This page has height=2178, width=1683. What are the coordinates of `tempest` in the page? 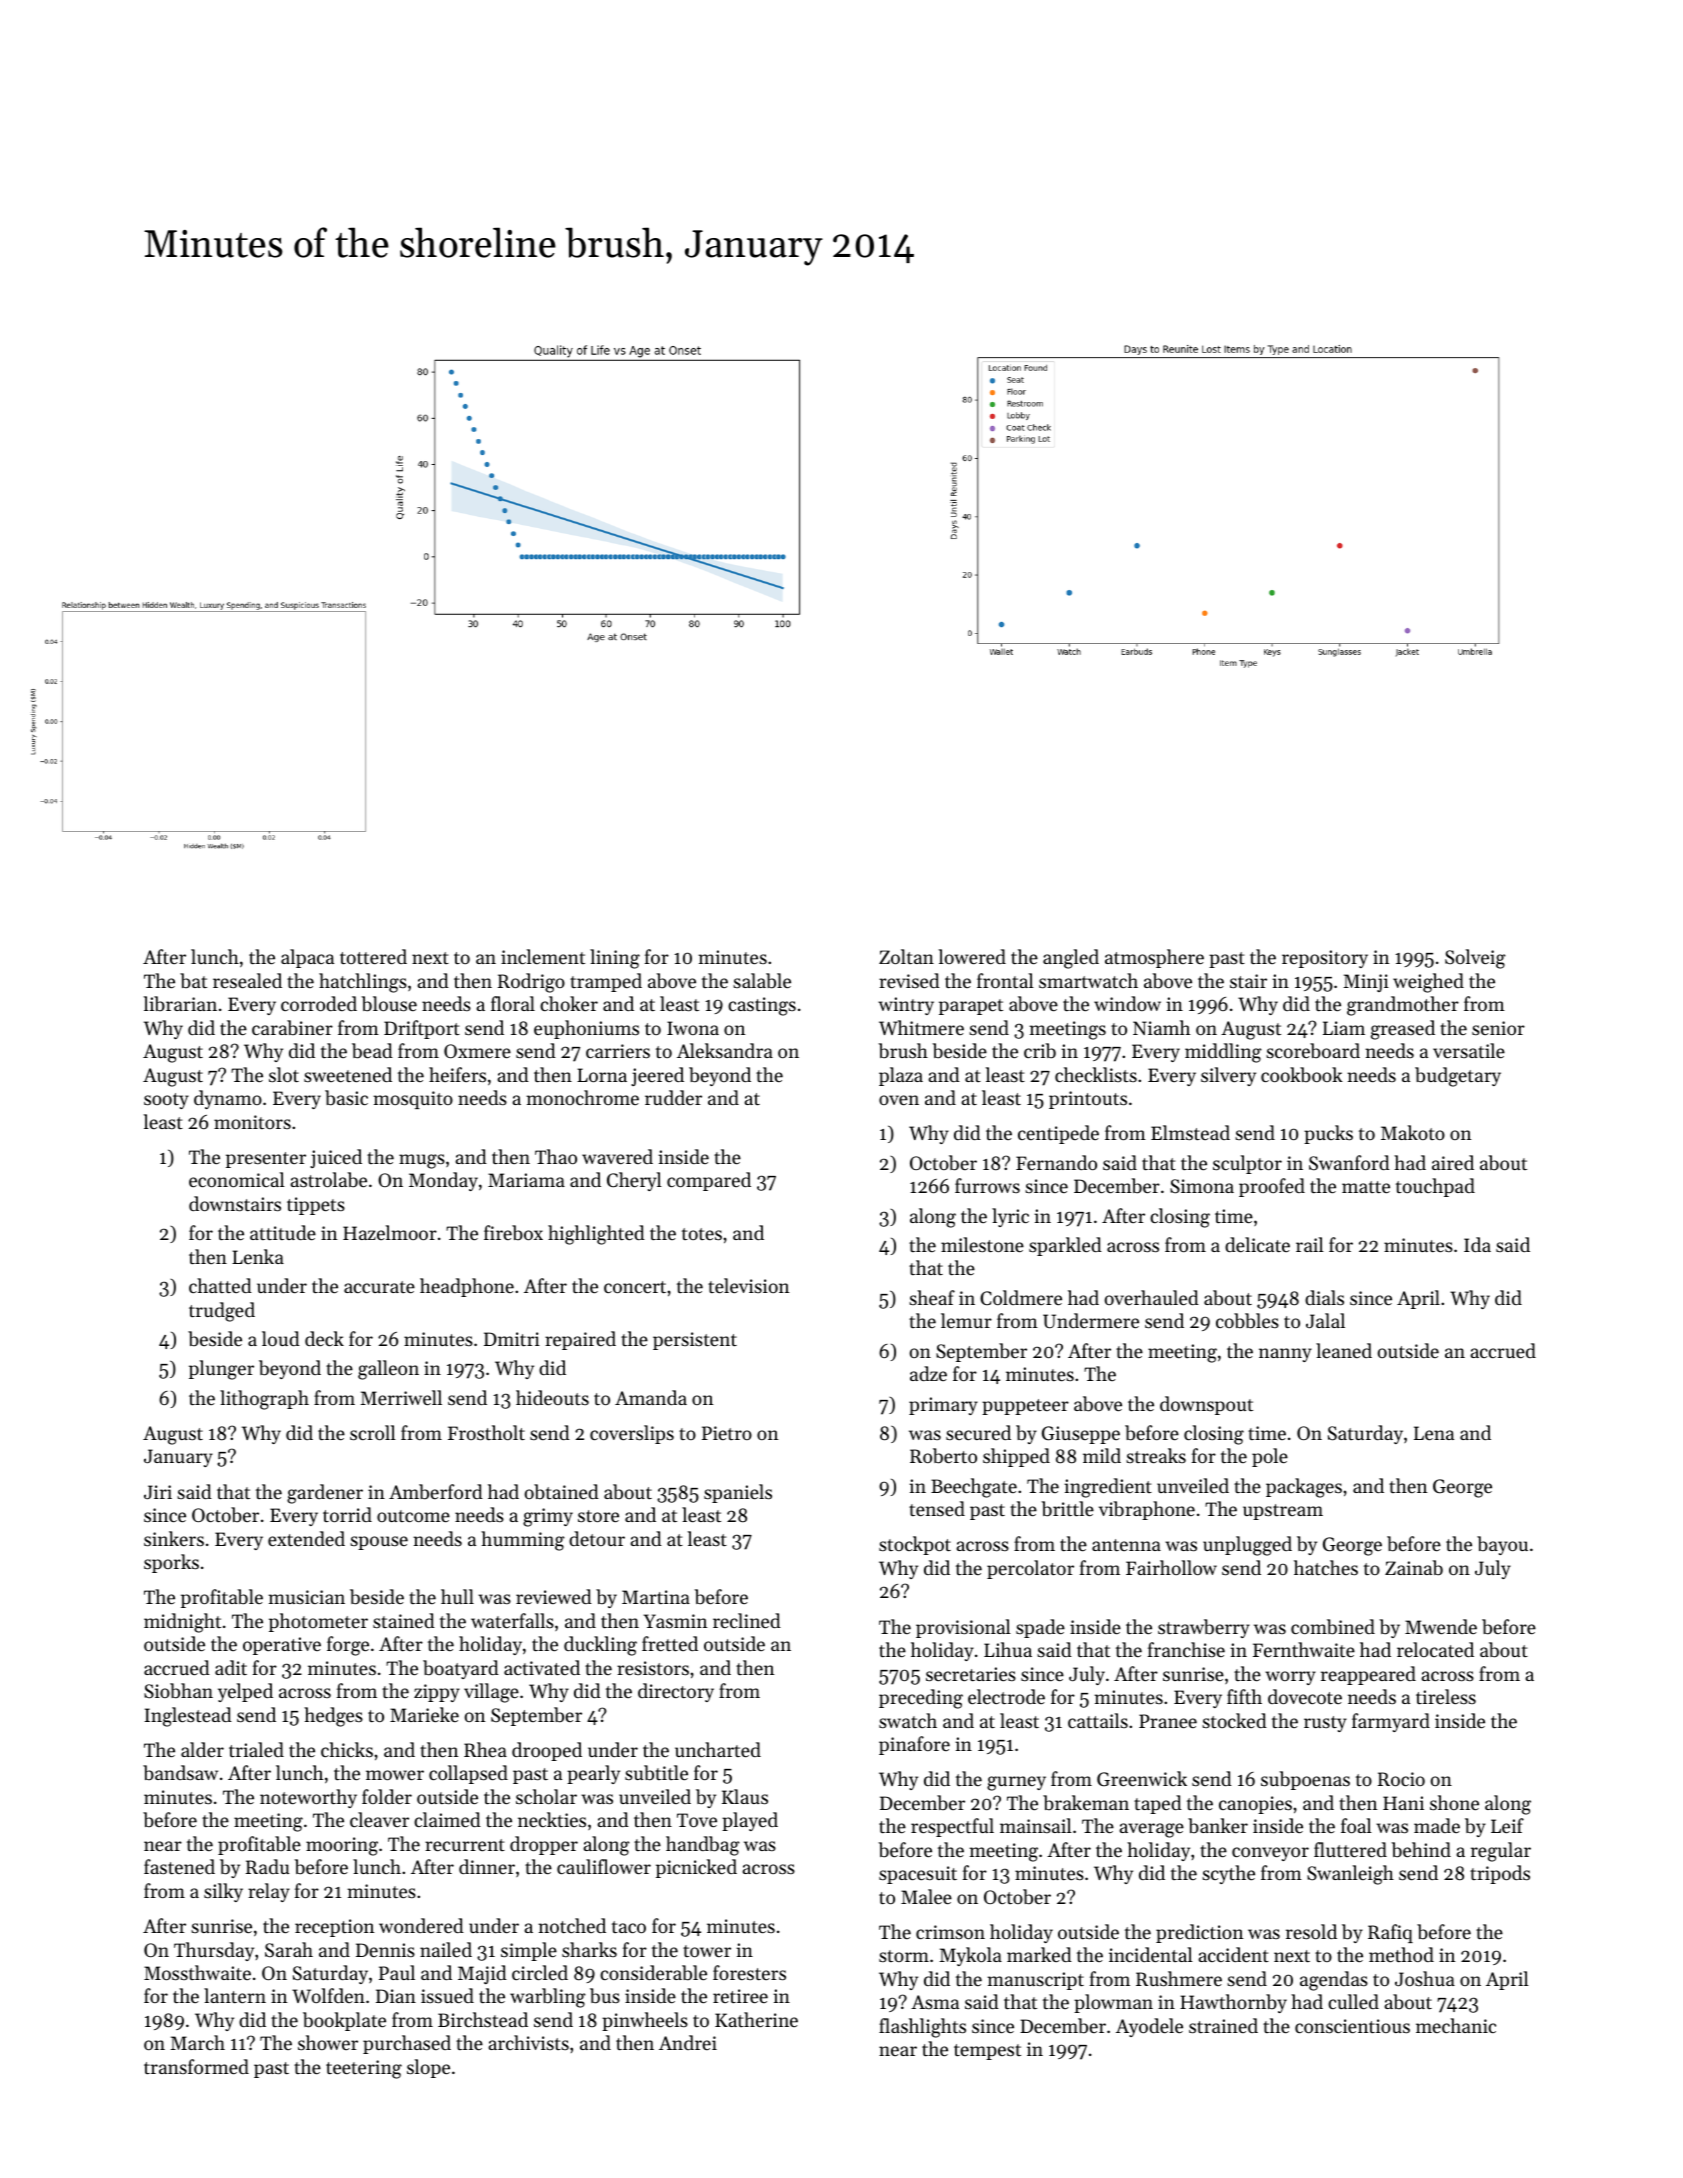 It's located at (987, 2052).
